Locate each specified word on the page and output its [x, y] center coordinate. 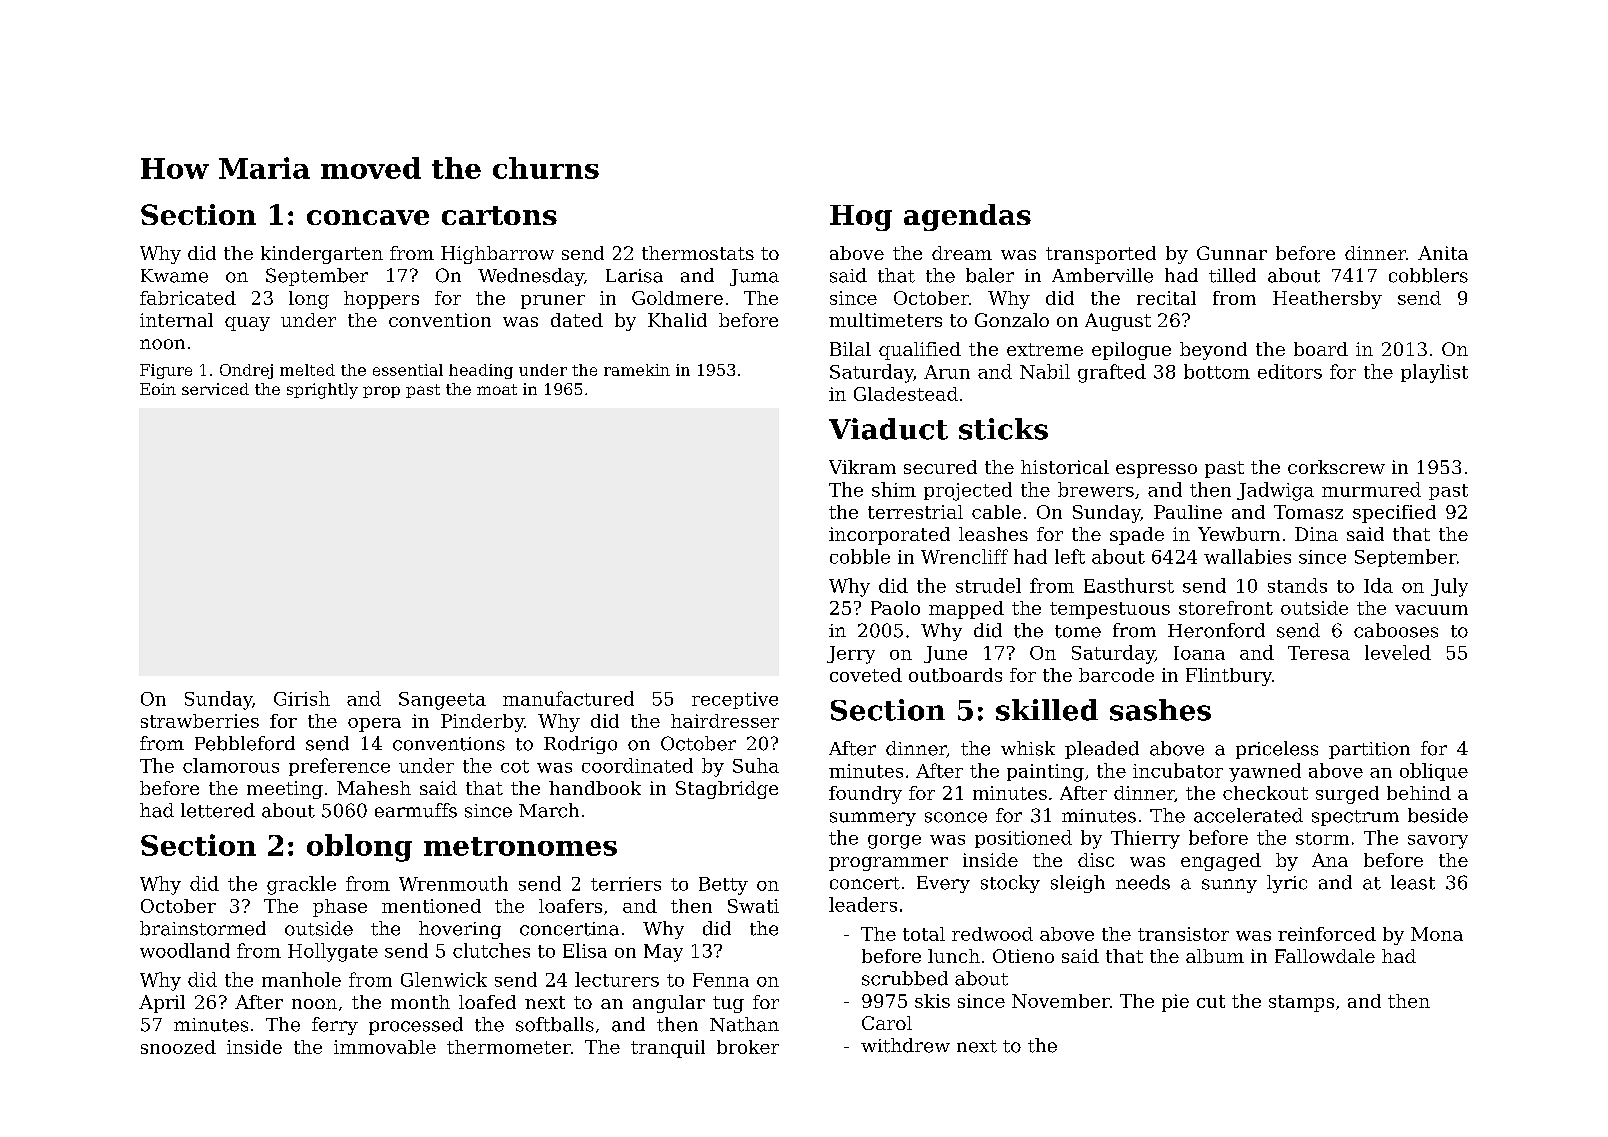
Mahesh [374, 788]
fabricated [188, 298]
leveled [1398, 652]
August [1118, 322]
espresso [1156, 471]
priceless [1277, 750]
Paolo [895, 608]
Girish [302, 698]
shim [894, 489]
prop [381, 392]
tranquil [668, 1049]
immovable [385, 1047]
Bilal [850, 349]
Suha [756, 765]
